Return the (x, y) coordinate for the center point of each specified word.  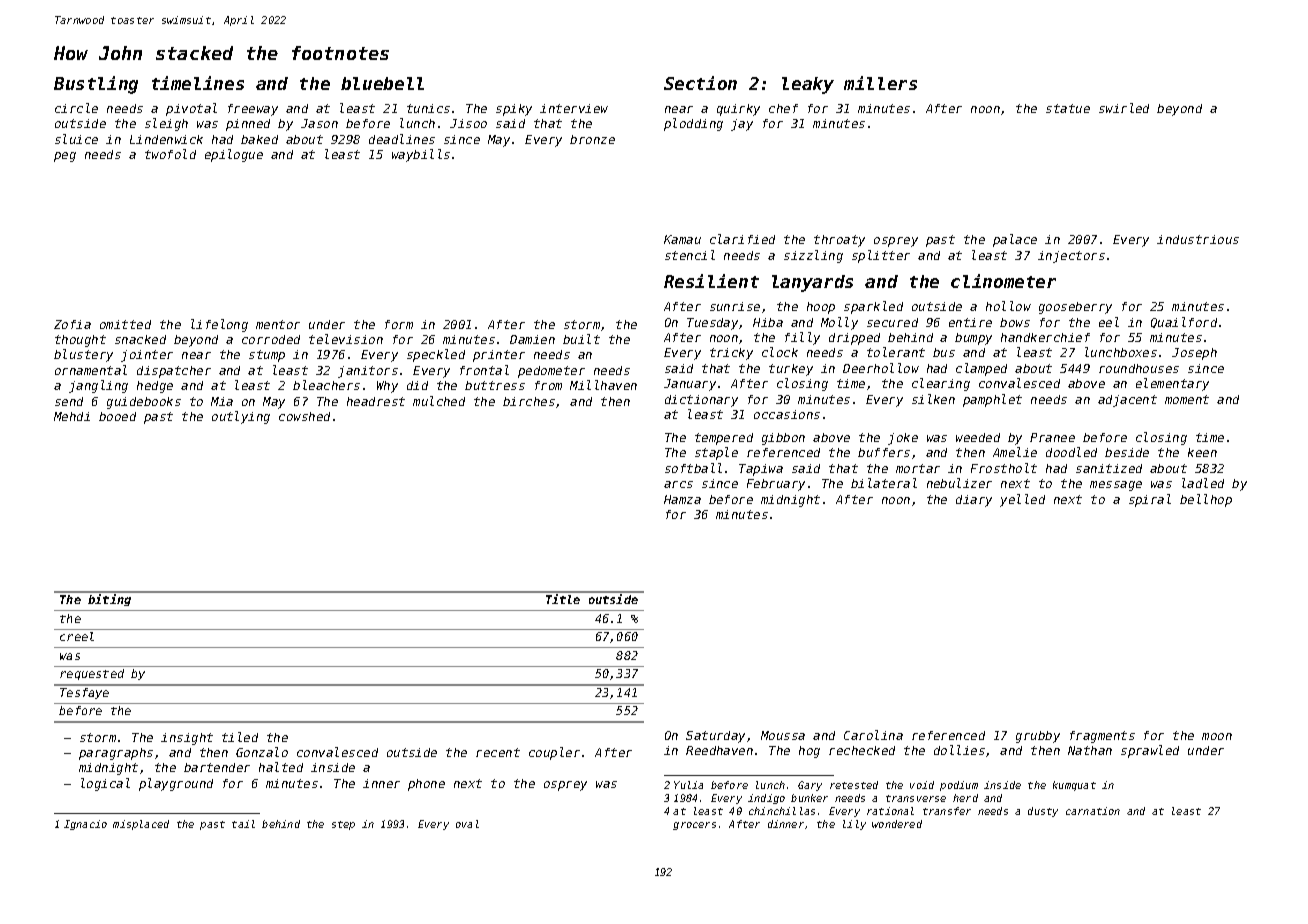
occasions (787, 414)
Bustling (96, 85)
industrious (1198, 239)
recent (498, 752)
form (399, 324)
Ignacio (85, 825)
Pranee (1052, 437)
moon (1217, 736)
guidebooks (144, 403)
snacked (140, 339)
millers (880, 83)
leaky (808, 85)
